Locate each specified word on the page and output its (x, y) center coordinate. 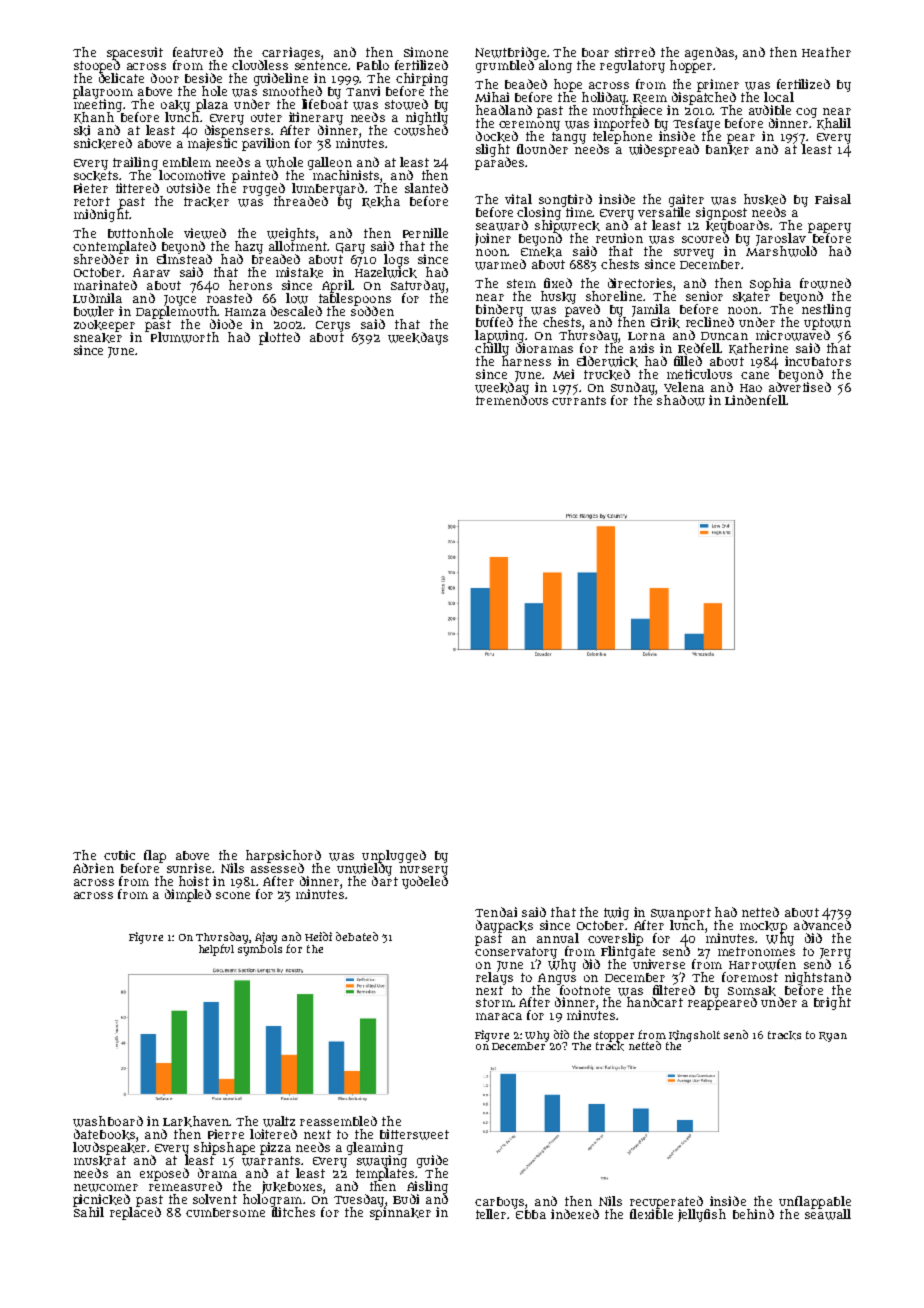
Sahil (89, 1212)
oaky (175, 106)
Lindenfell (755, 400)
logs (396, 261)
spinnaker (400, 1213)
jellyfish (702, 1215)
